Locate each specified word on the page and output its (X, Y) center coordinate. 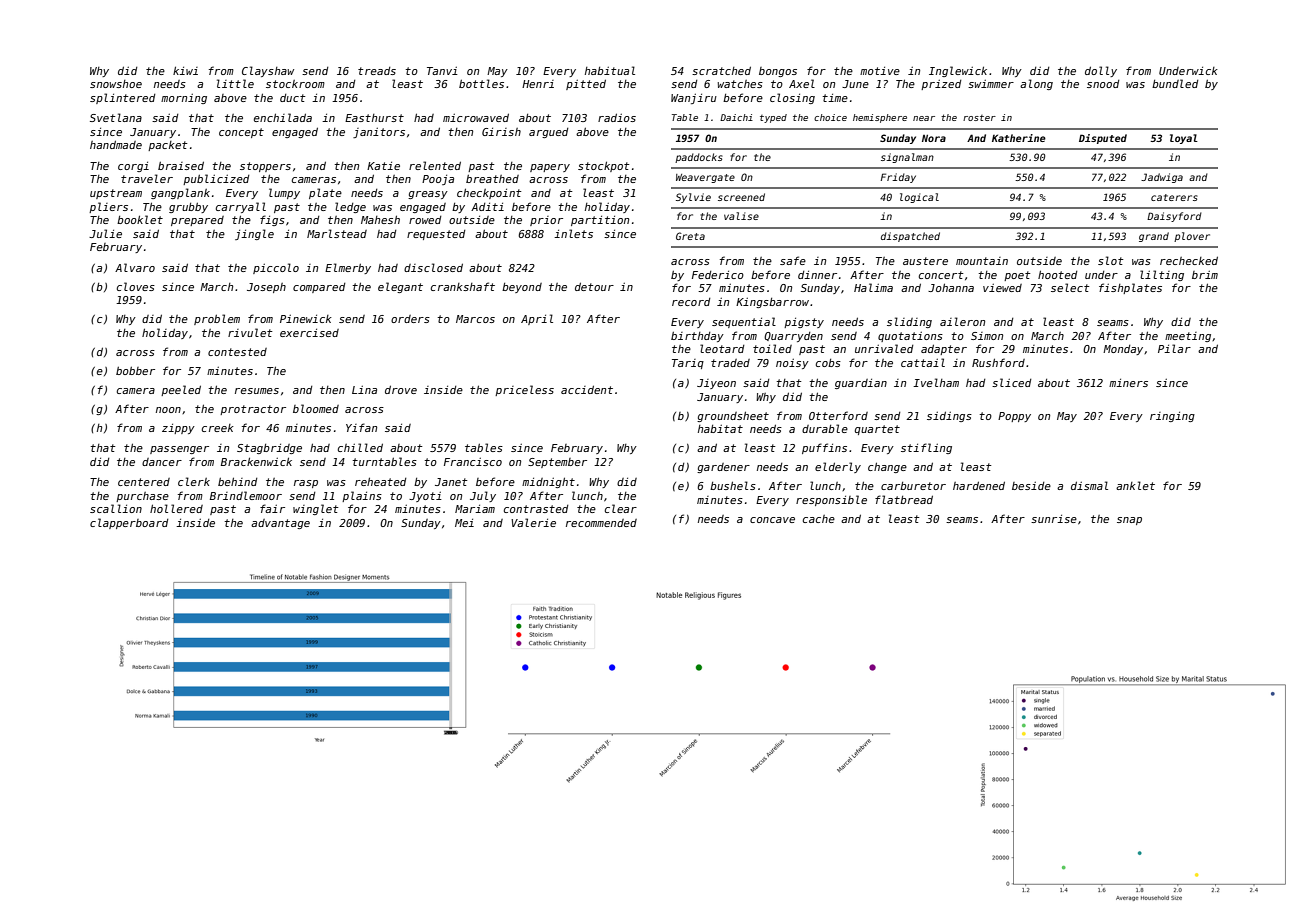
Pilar (1174, 348)
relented (435, 165)
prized (941, 85)
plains (362, 496)
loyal (1184, 139)
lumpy (284, 193)
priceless (524, 390)
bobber (135, 370)
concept (241, 133)
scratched (721, 70)
